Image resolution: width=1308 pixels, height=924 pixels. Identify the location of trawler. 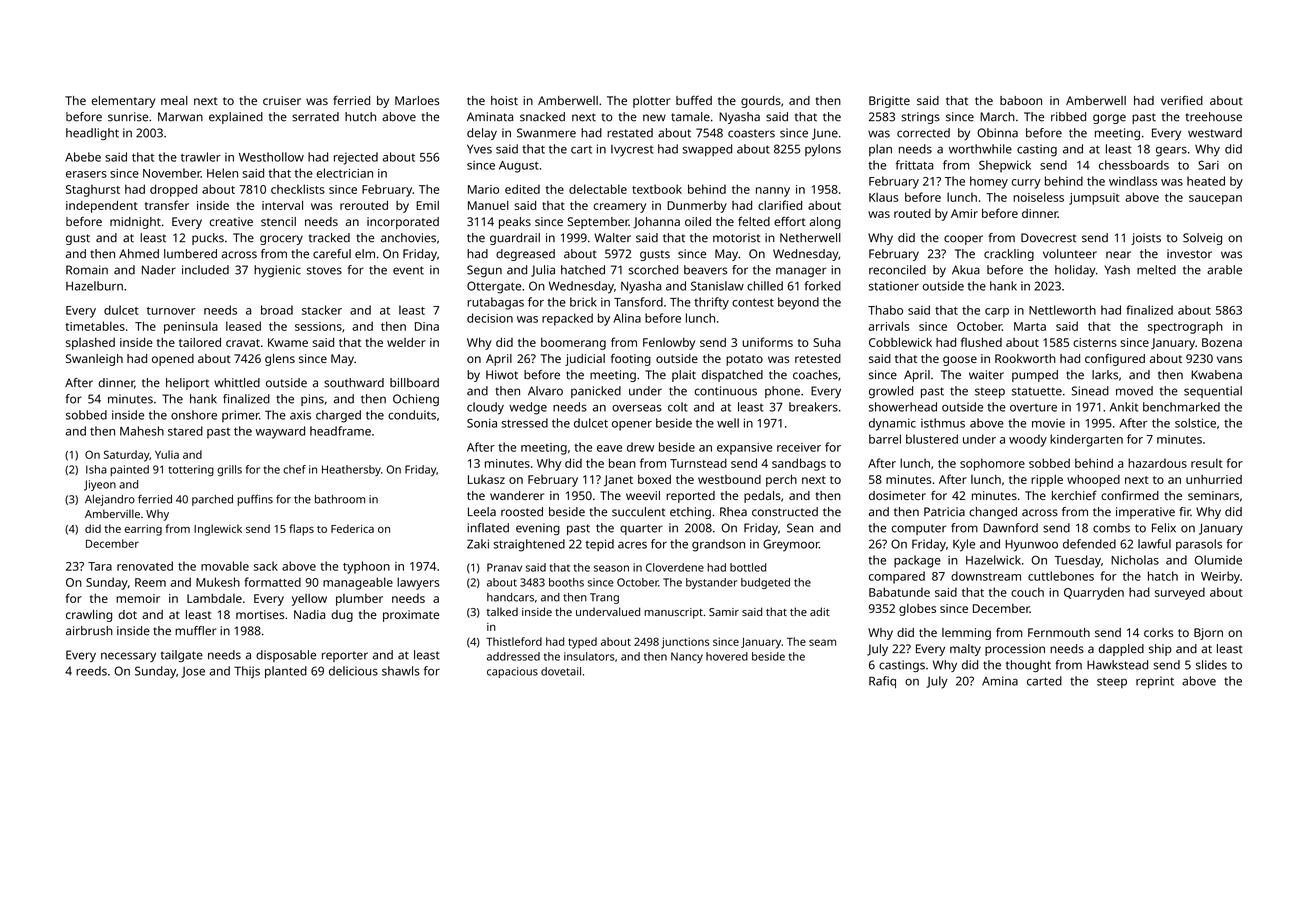
(201, 157).
